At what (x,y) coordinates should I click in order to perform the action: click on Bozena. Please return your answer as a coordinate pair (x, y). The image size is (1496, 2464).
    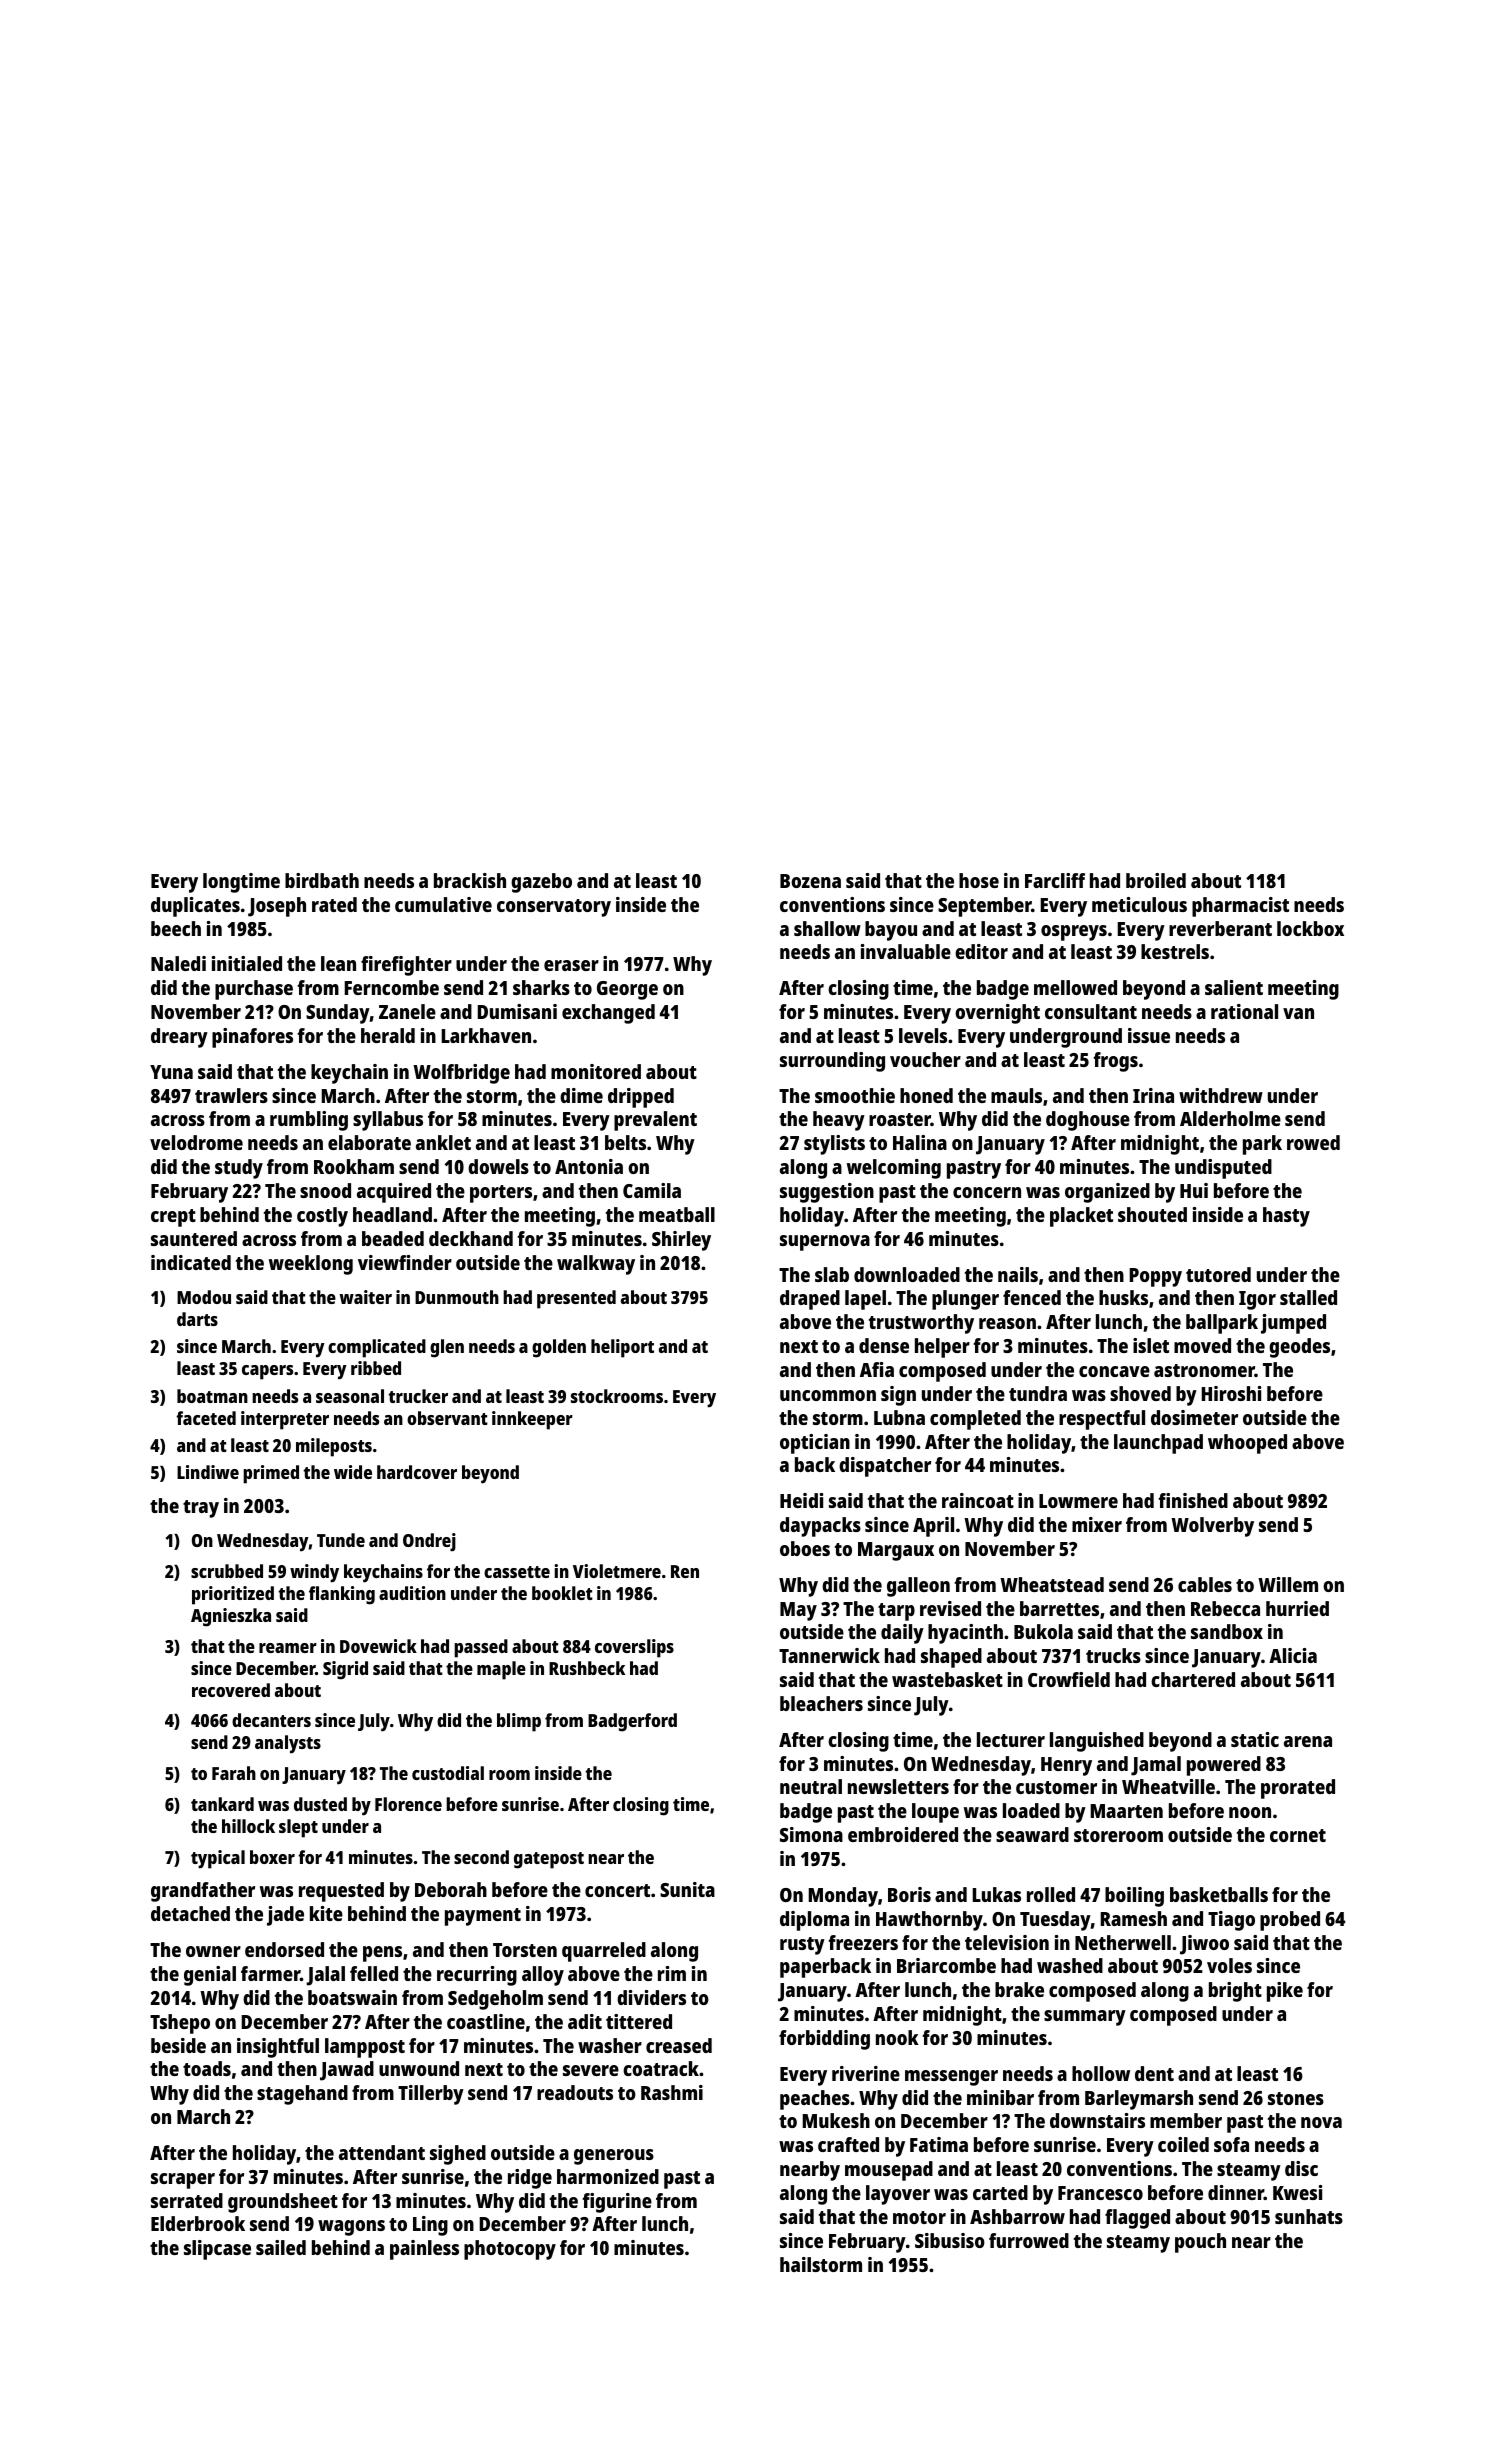
    Looking at the image, I should click on (810, 881).
